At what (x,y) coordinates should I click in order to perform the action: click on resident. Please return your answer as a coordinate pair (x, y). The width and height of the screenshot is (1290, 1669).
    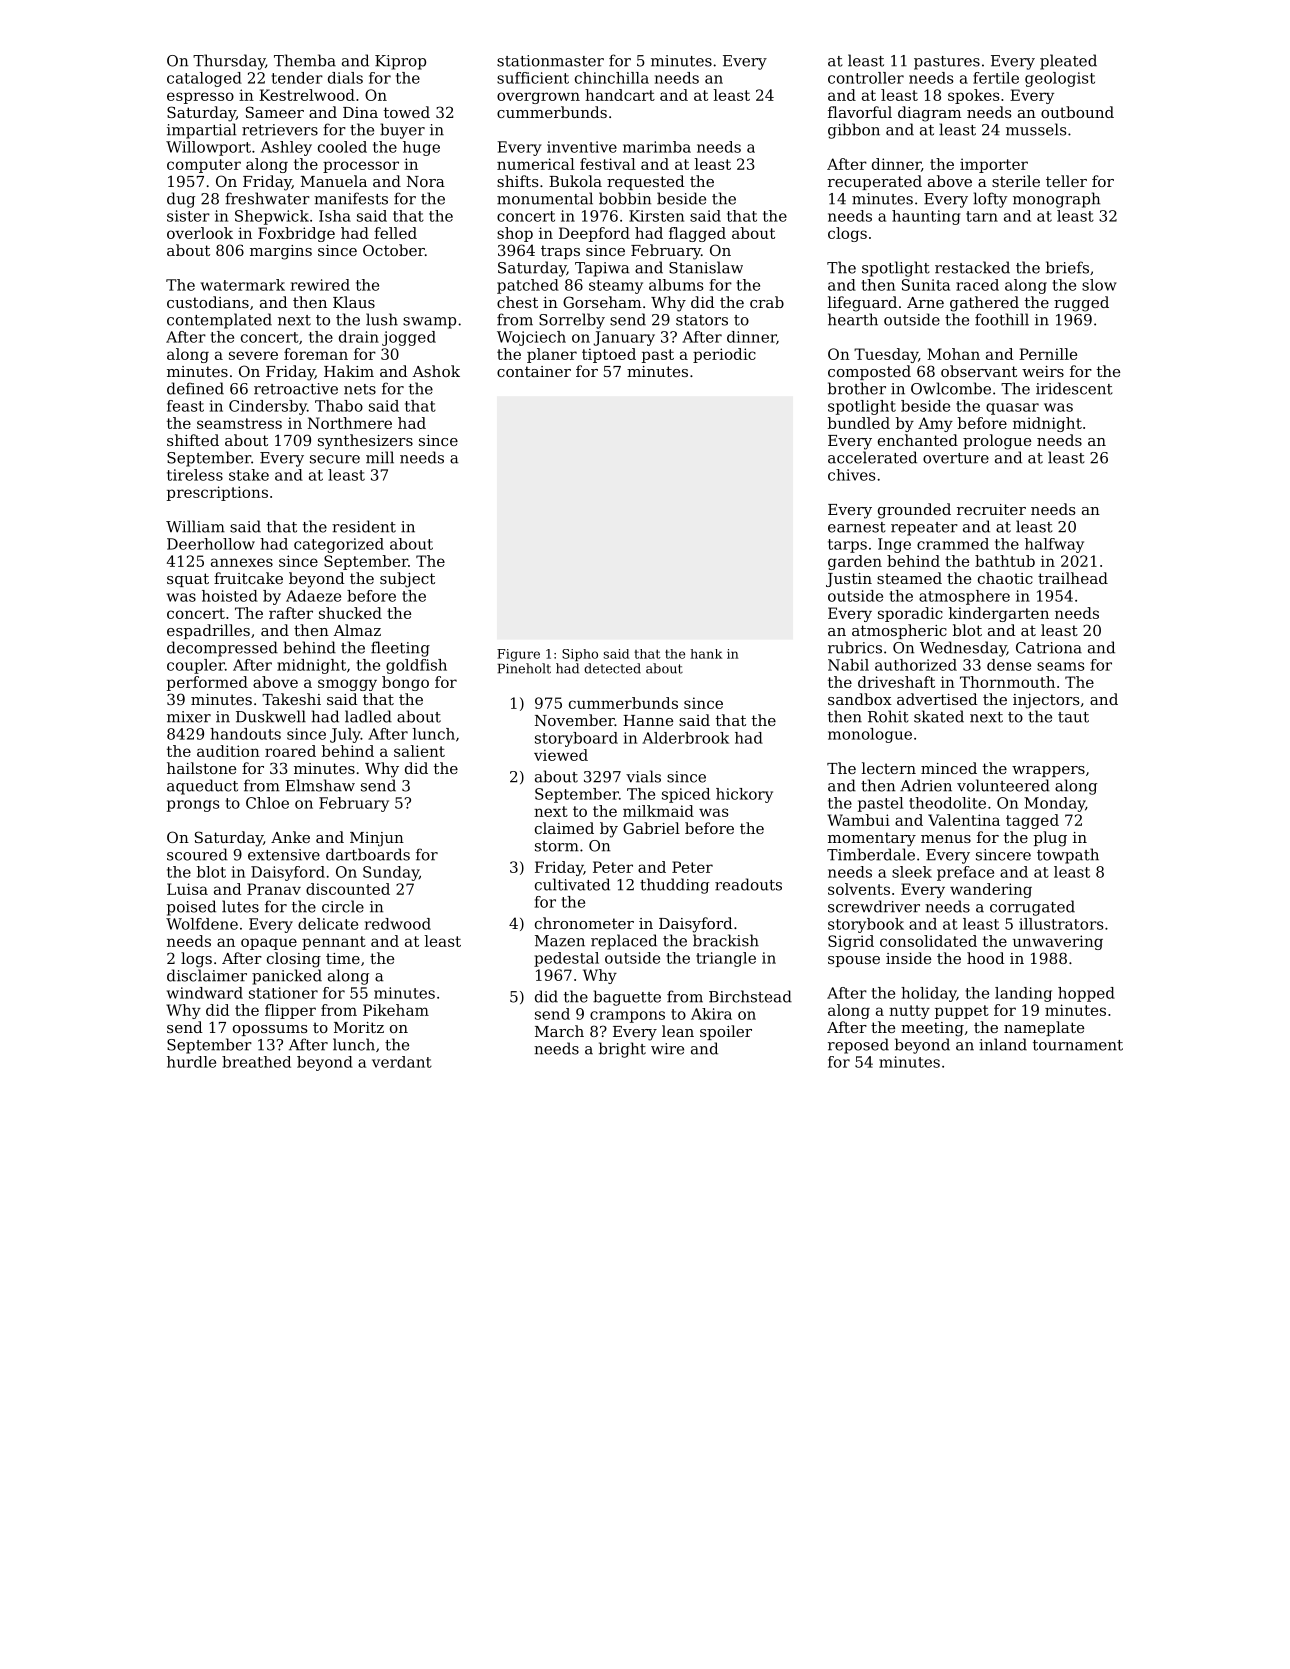
    Looking at the image, I should click on (364, 526).
